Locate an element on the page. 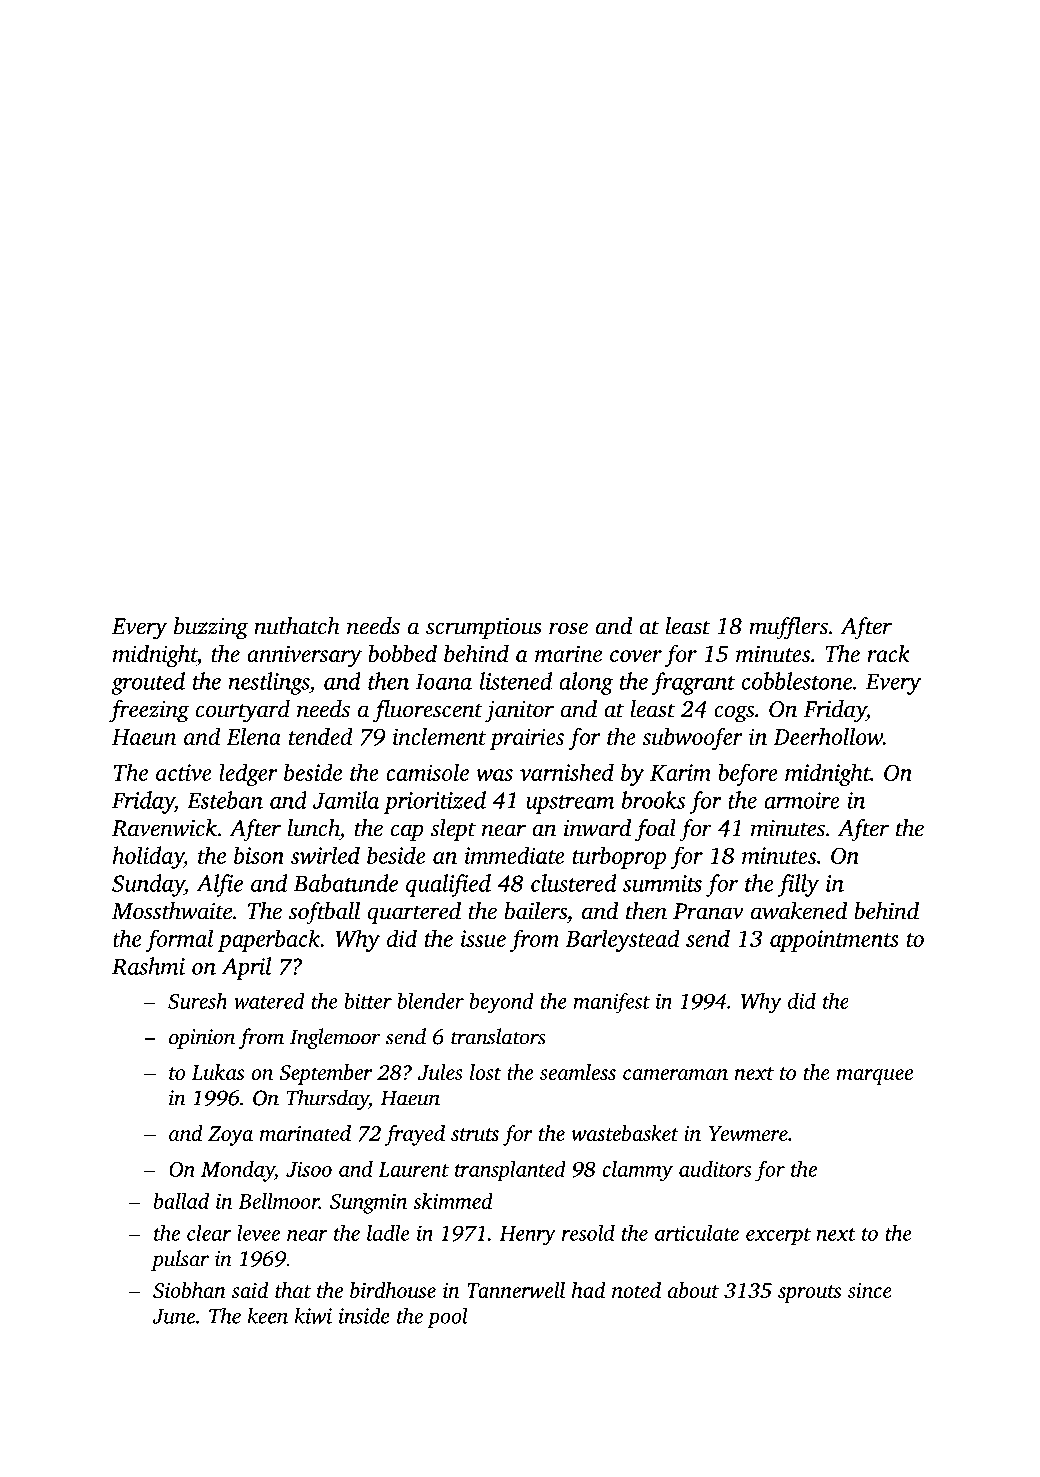  said is located at coordinates (250, 1290).
